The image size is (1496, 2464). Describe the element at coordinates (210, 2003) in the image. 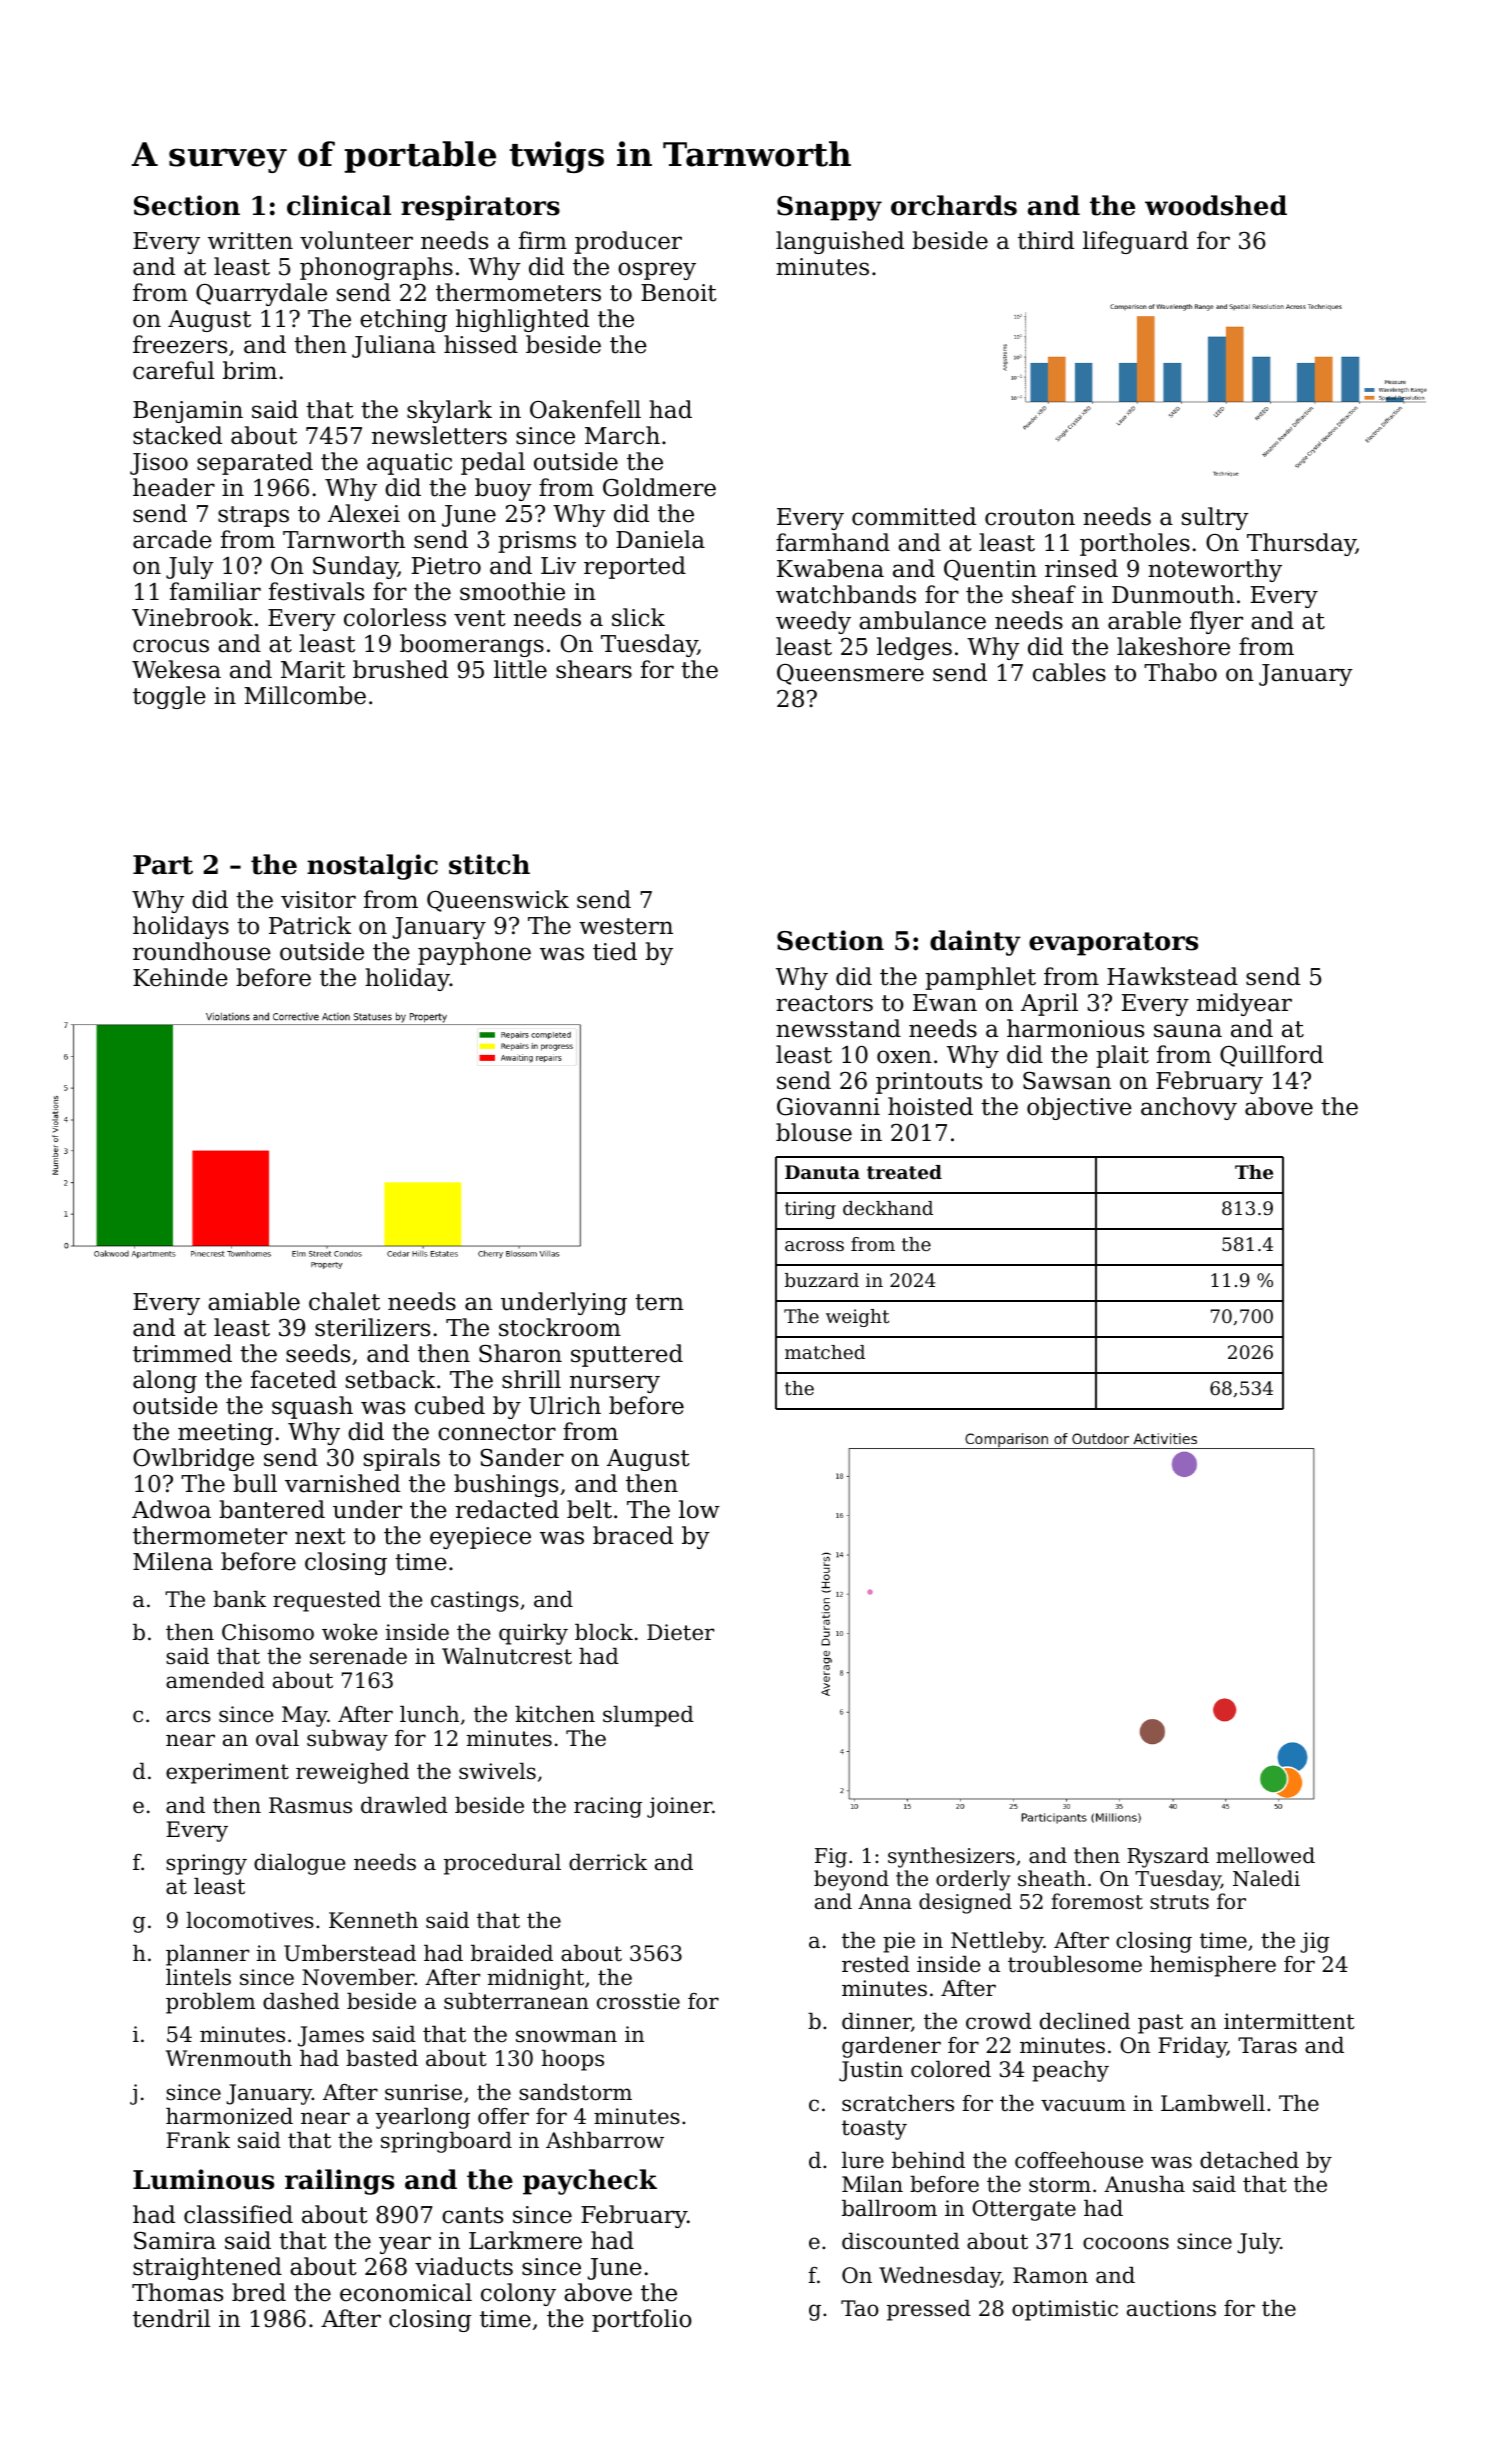

I see `problem` at that location.
